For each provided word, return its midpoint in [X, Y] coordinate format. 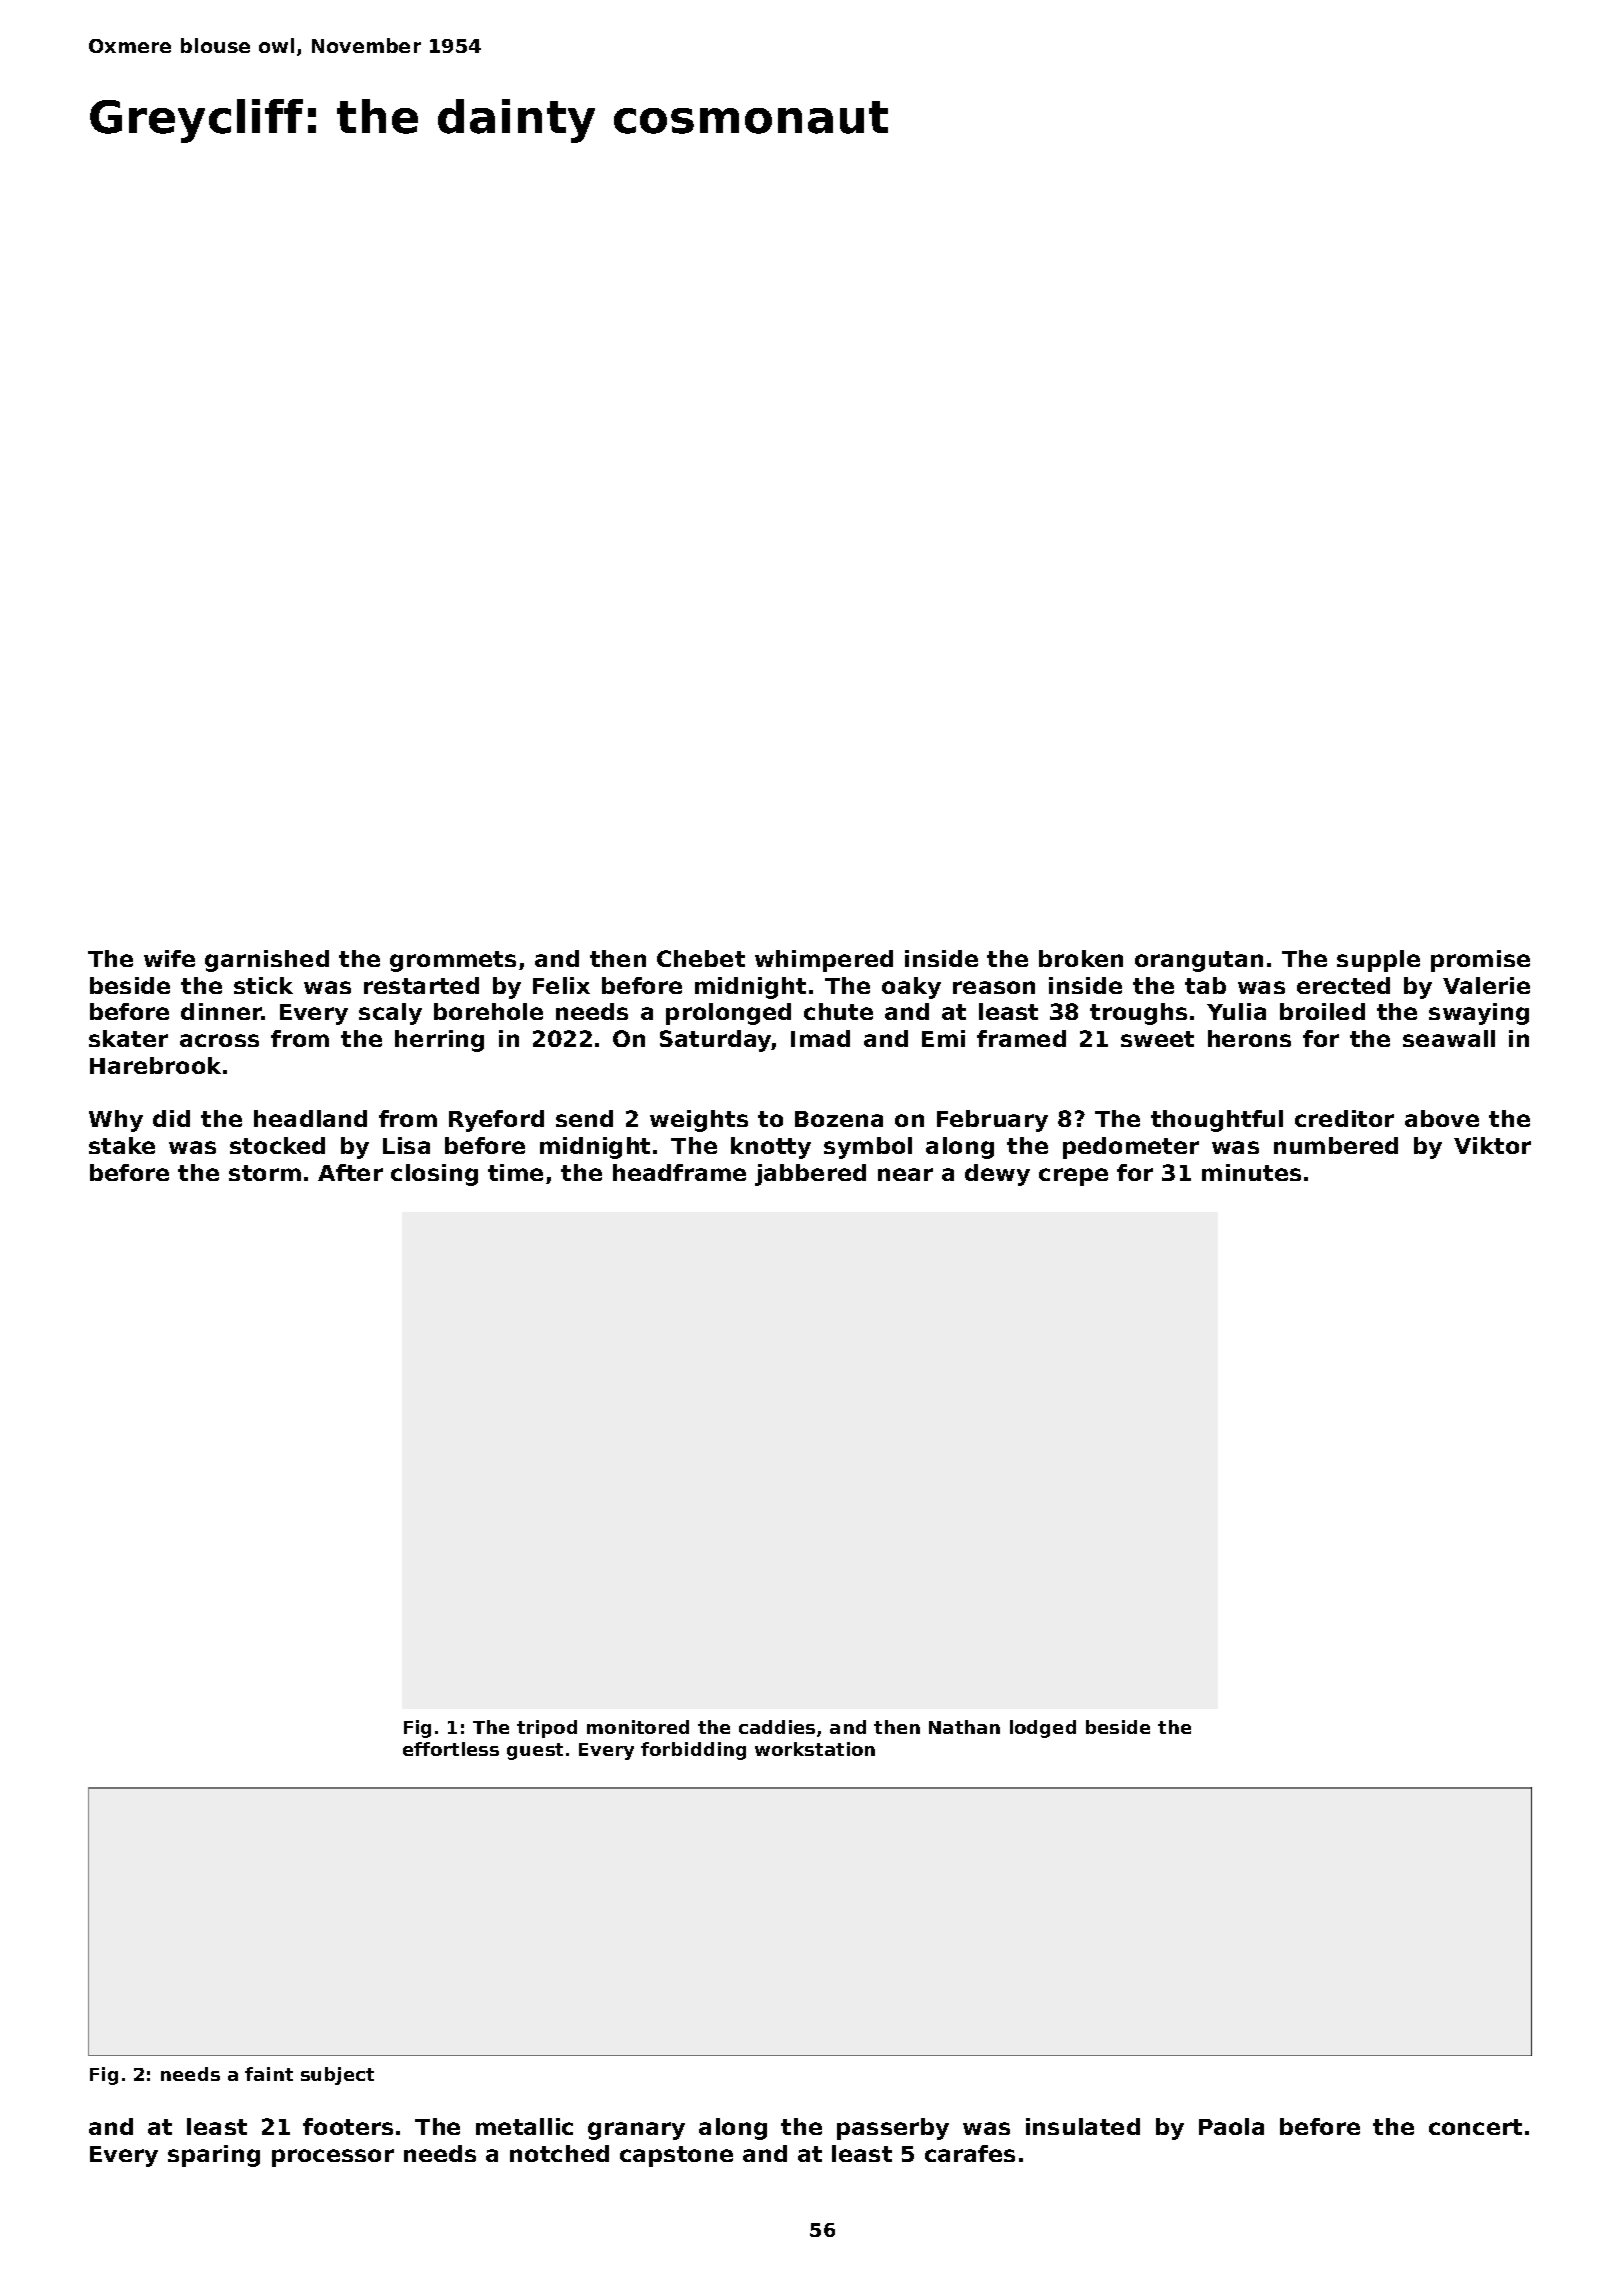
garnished [267, 961]
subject [337, 2076]
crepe [1073, 1177]
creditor [1344, 1118]
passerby [893, 2129]
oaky [911, 988]
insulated [1083, 2126]
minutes [1251, 1172]
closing [434, 1175]
